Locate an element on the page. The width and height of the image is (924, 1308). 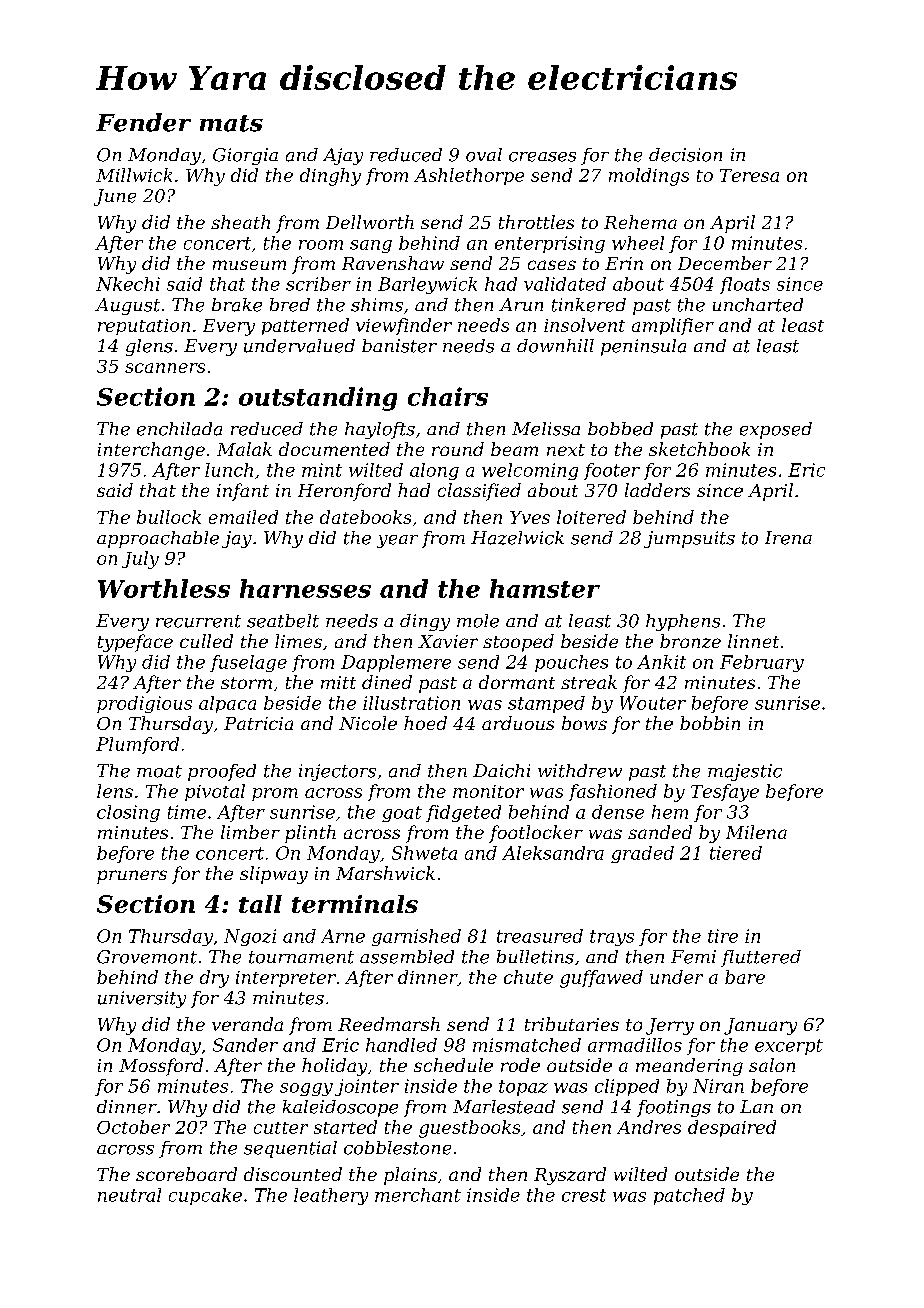
bobbin is located at coordinates (710, 723).
